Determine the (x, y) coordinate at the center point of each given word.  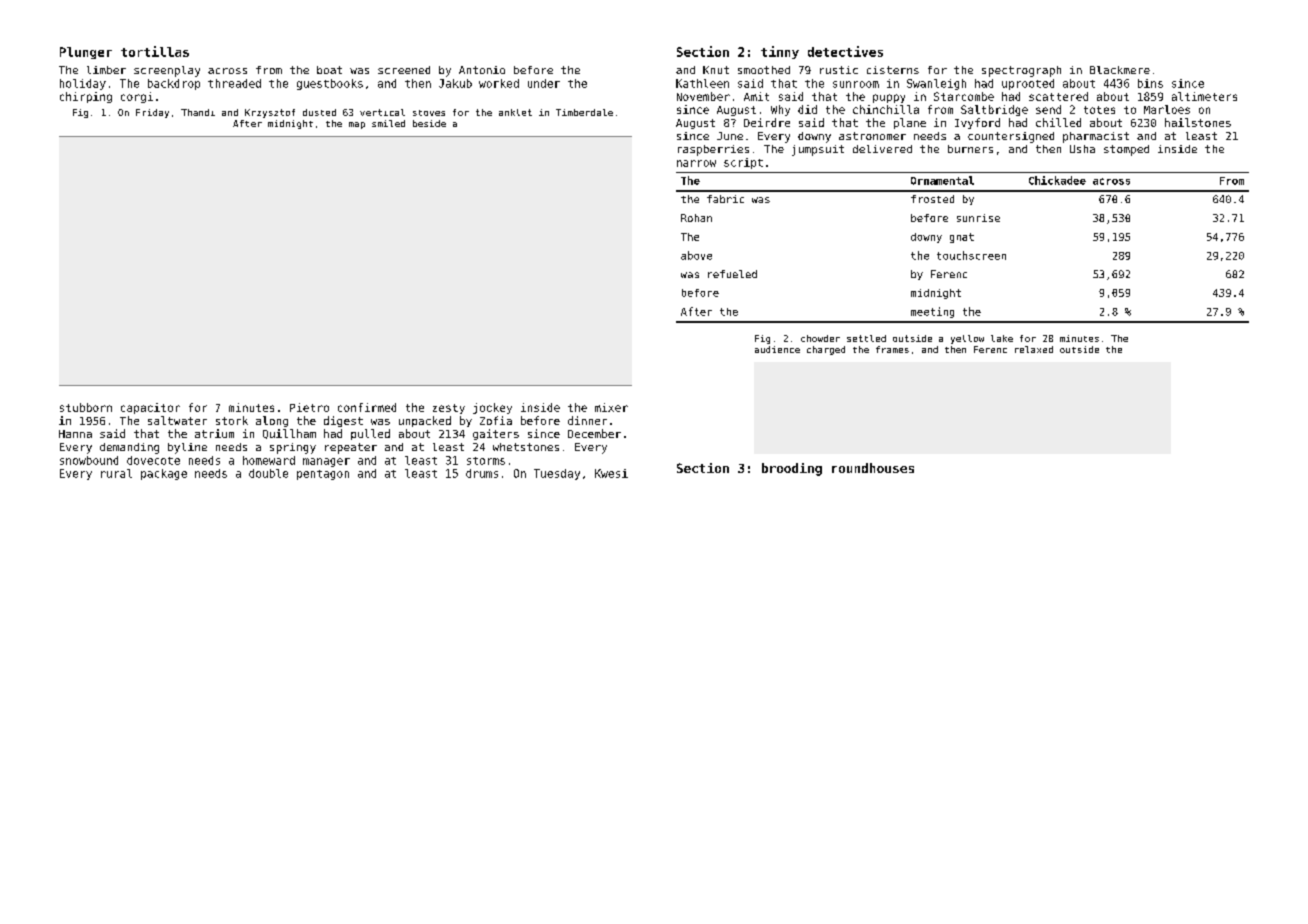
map (357, 125)
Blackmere (1120, 70)
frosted (932, 199)
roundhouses (873, 468)
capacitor (150, 408)
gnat (962, 238)
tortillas (155, 51)
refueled (732, 274)
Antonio (482, 70)
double (268, 473)
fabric (725, 199)
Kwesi (611, 473)
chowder (820, 338)
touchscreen (971, 255)
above (696, 255)
